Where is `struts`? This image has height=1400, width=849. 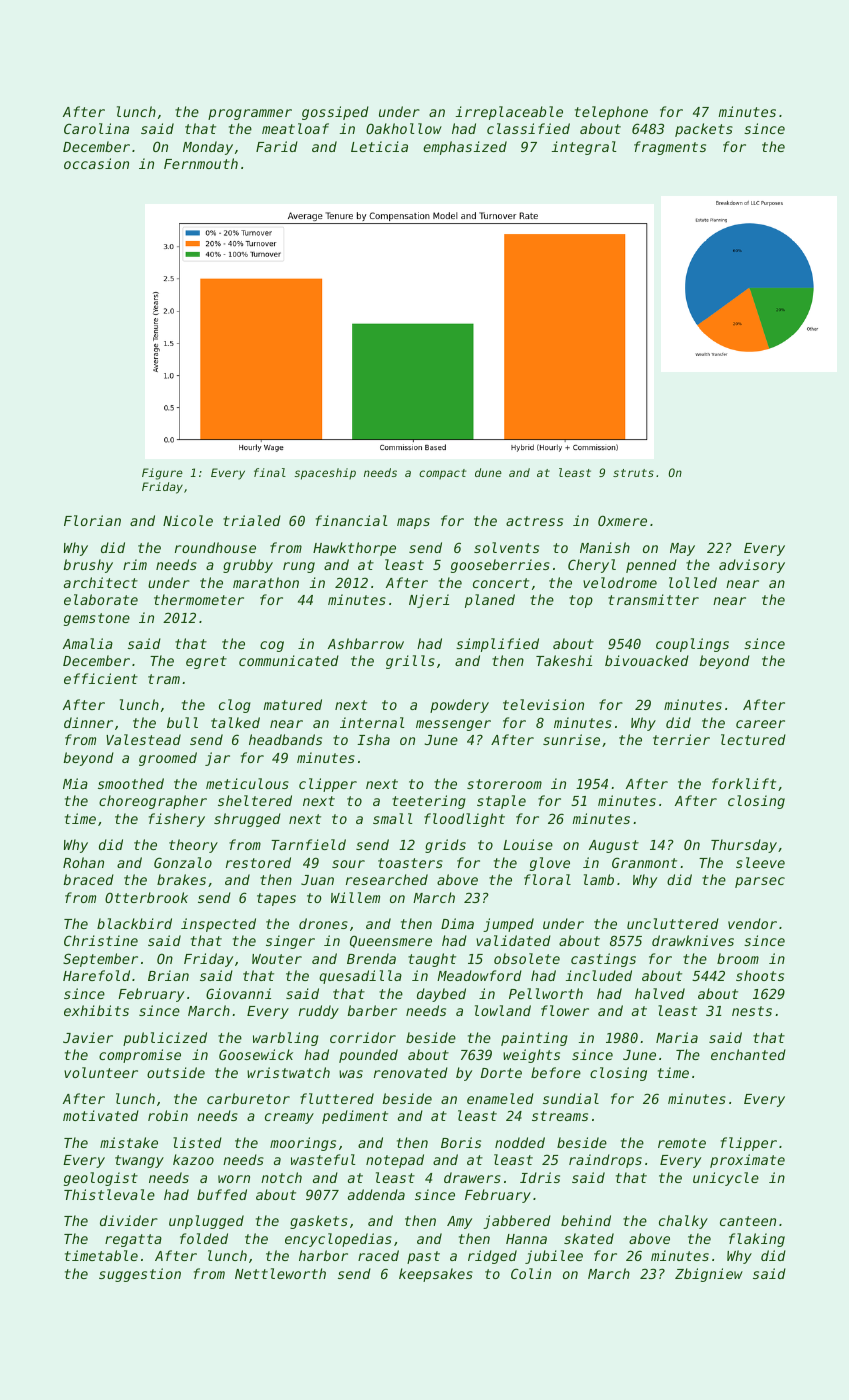 struts is located at coordinates (633, 473).
